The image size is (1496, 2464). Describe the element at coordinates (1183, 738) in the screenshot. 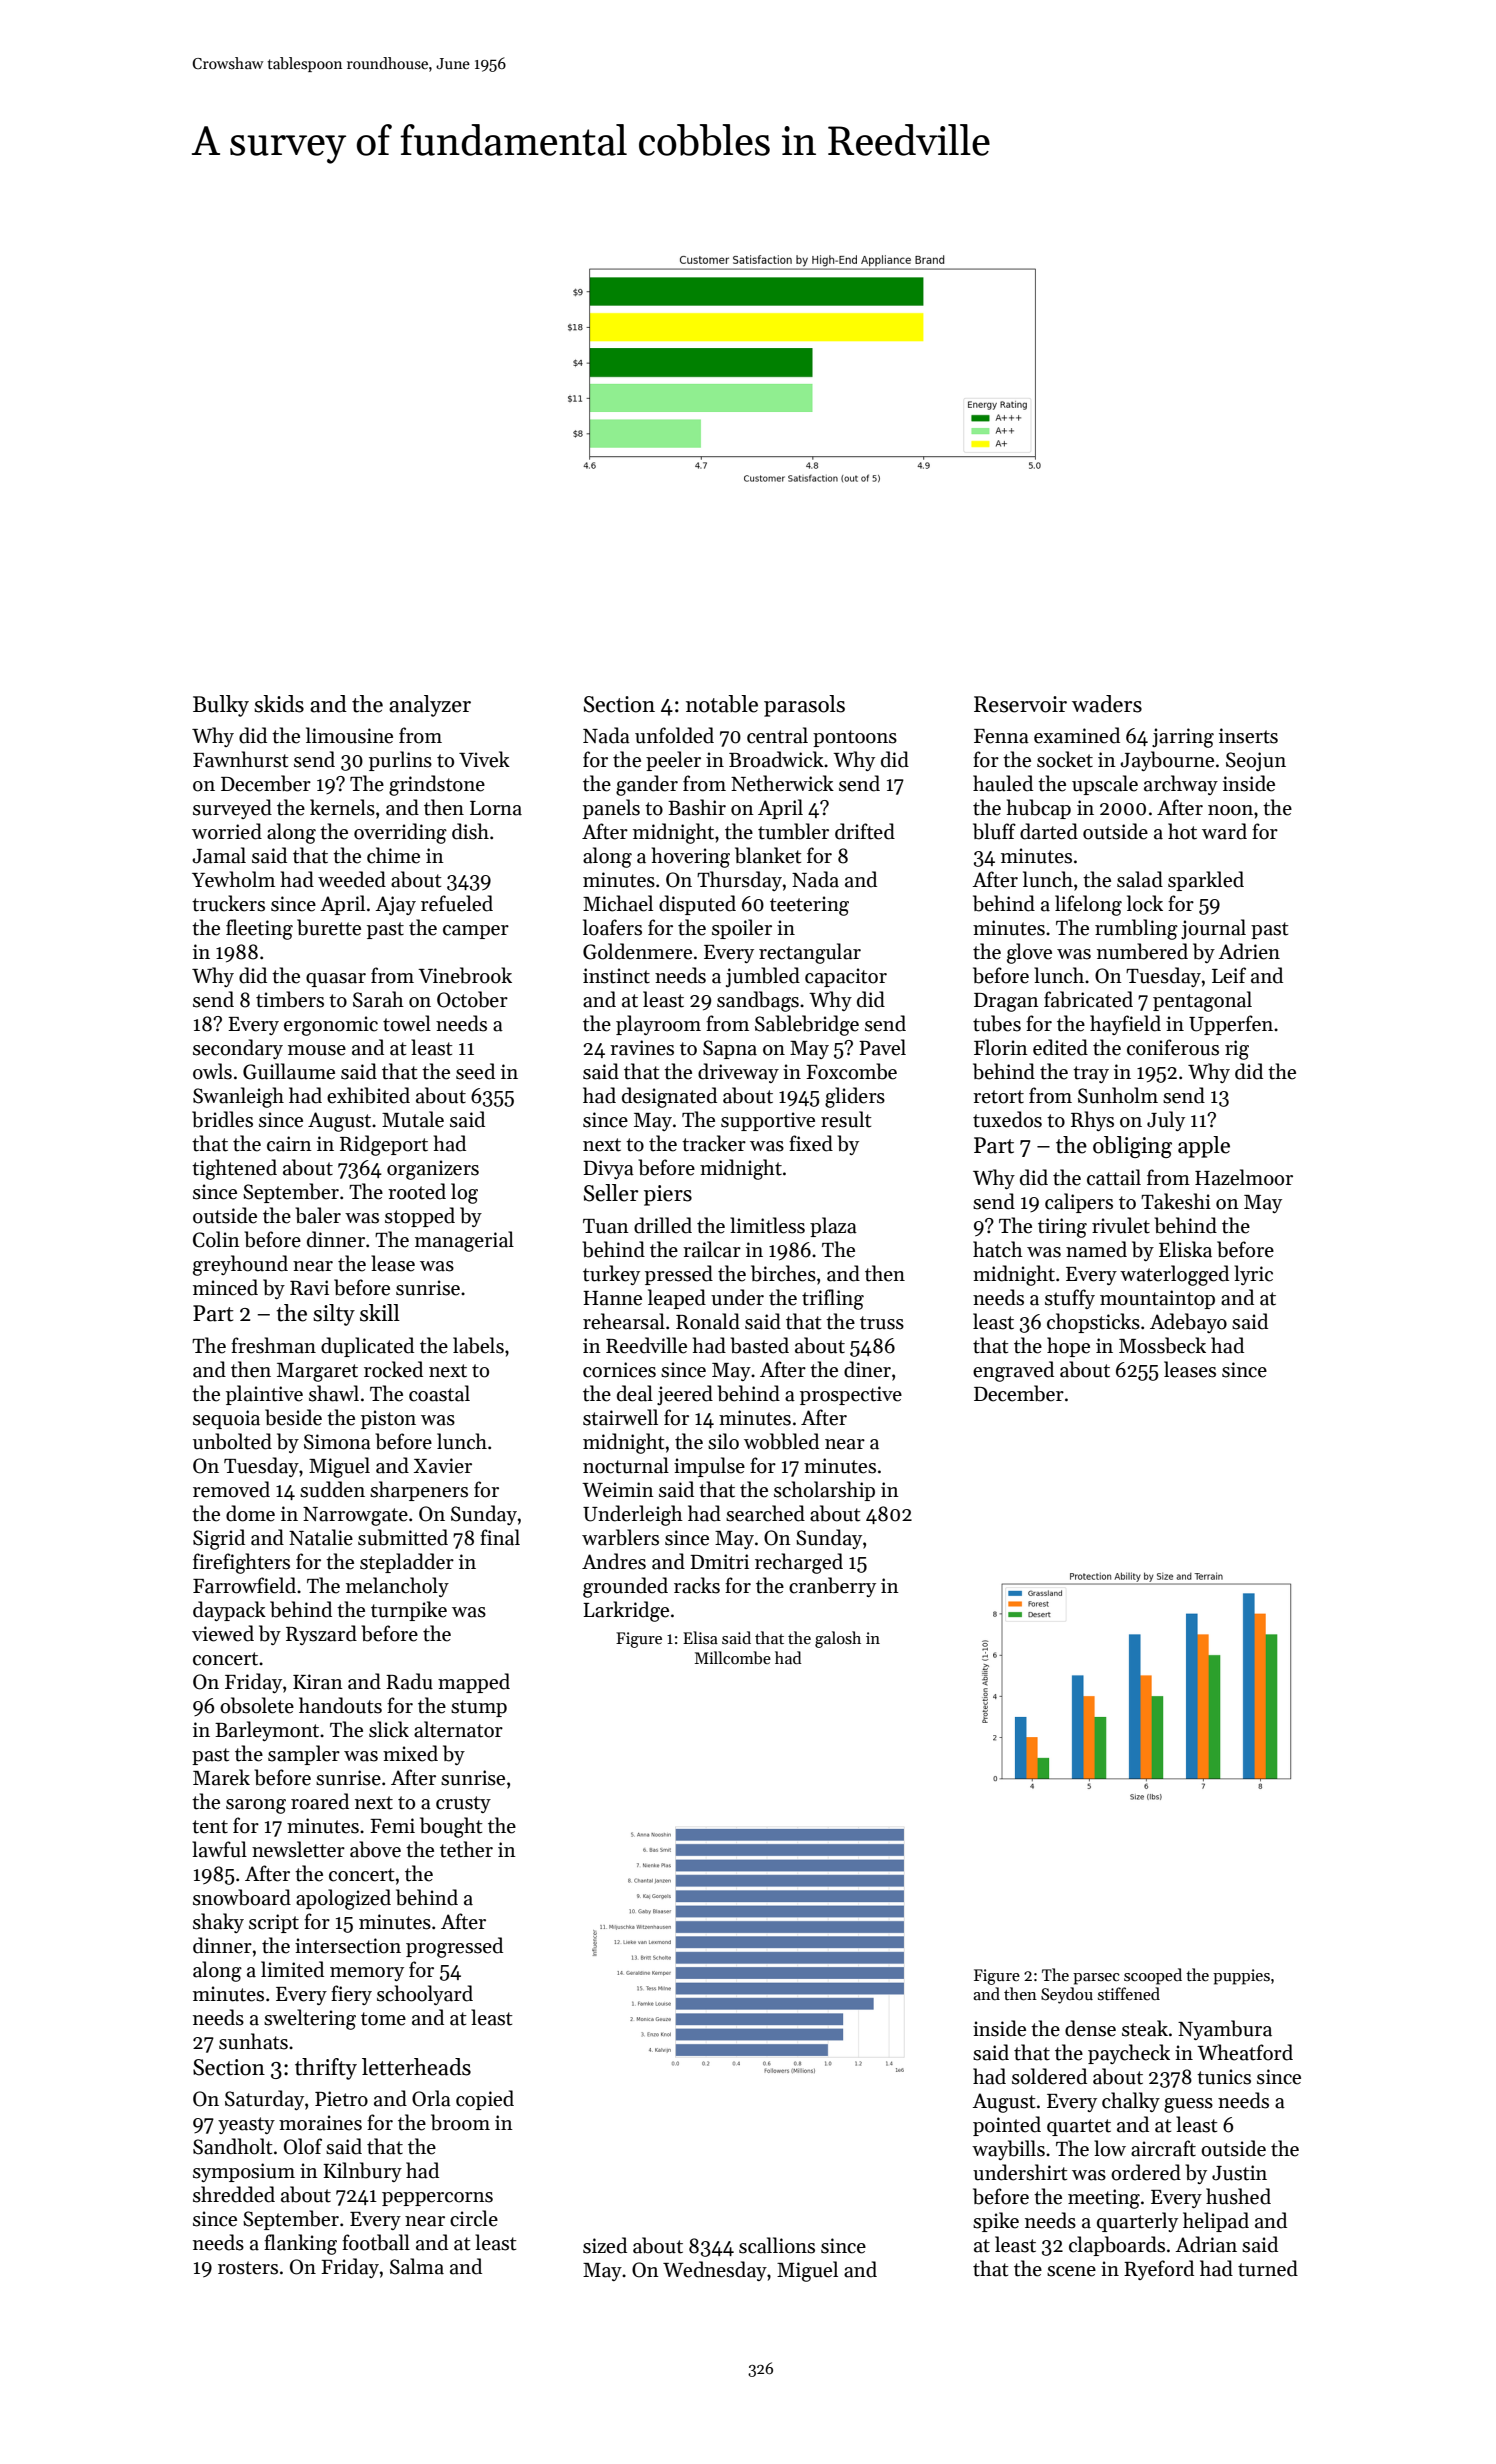

I see `jarring` at that location.
